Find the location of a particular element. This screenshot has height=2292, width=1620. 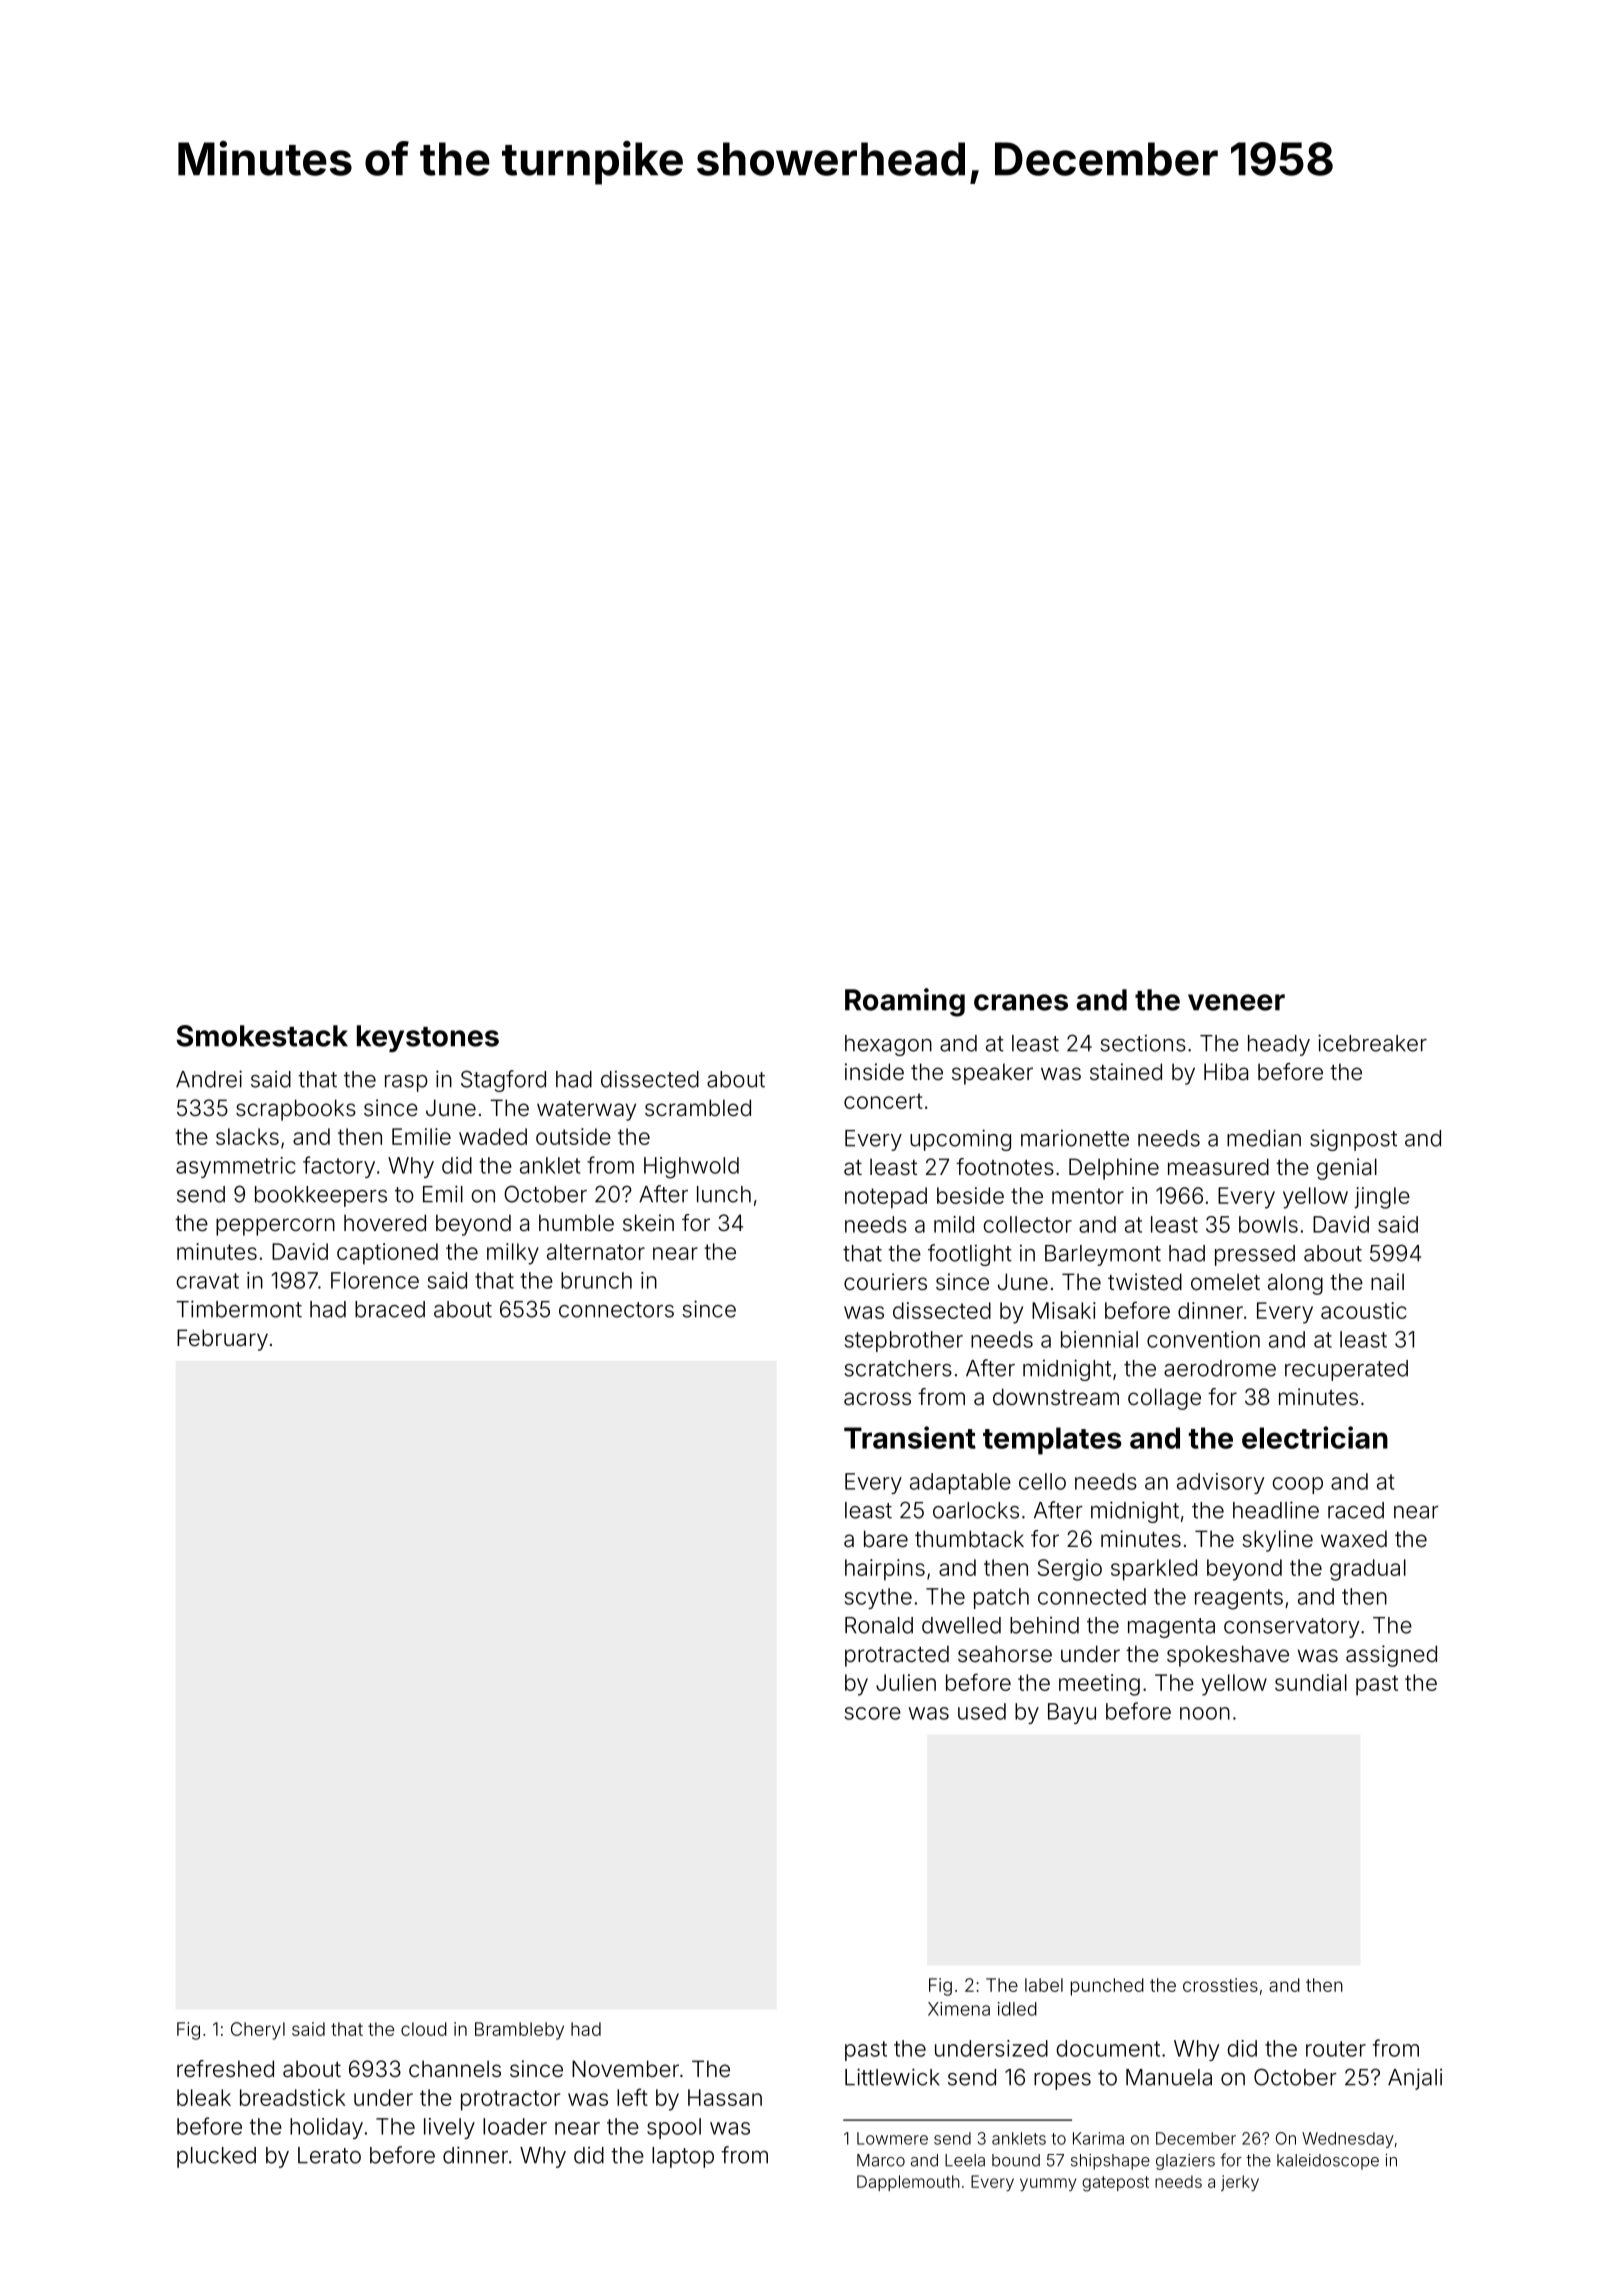

Julien is located at coordinates (906, 1682).
